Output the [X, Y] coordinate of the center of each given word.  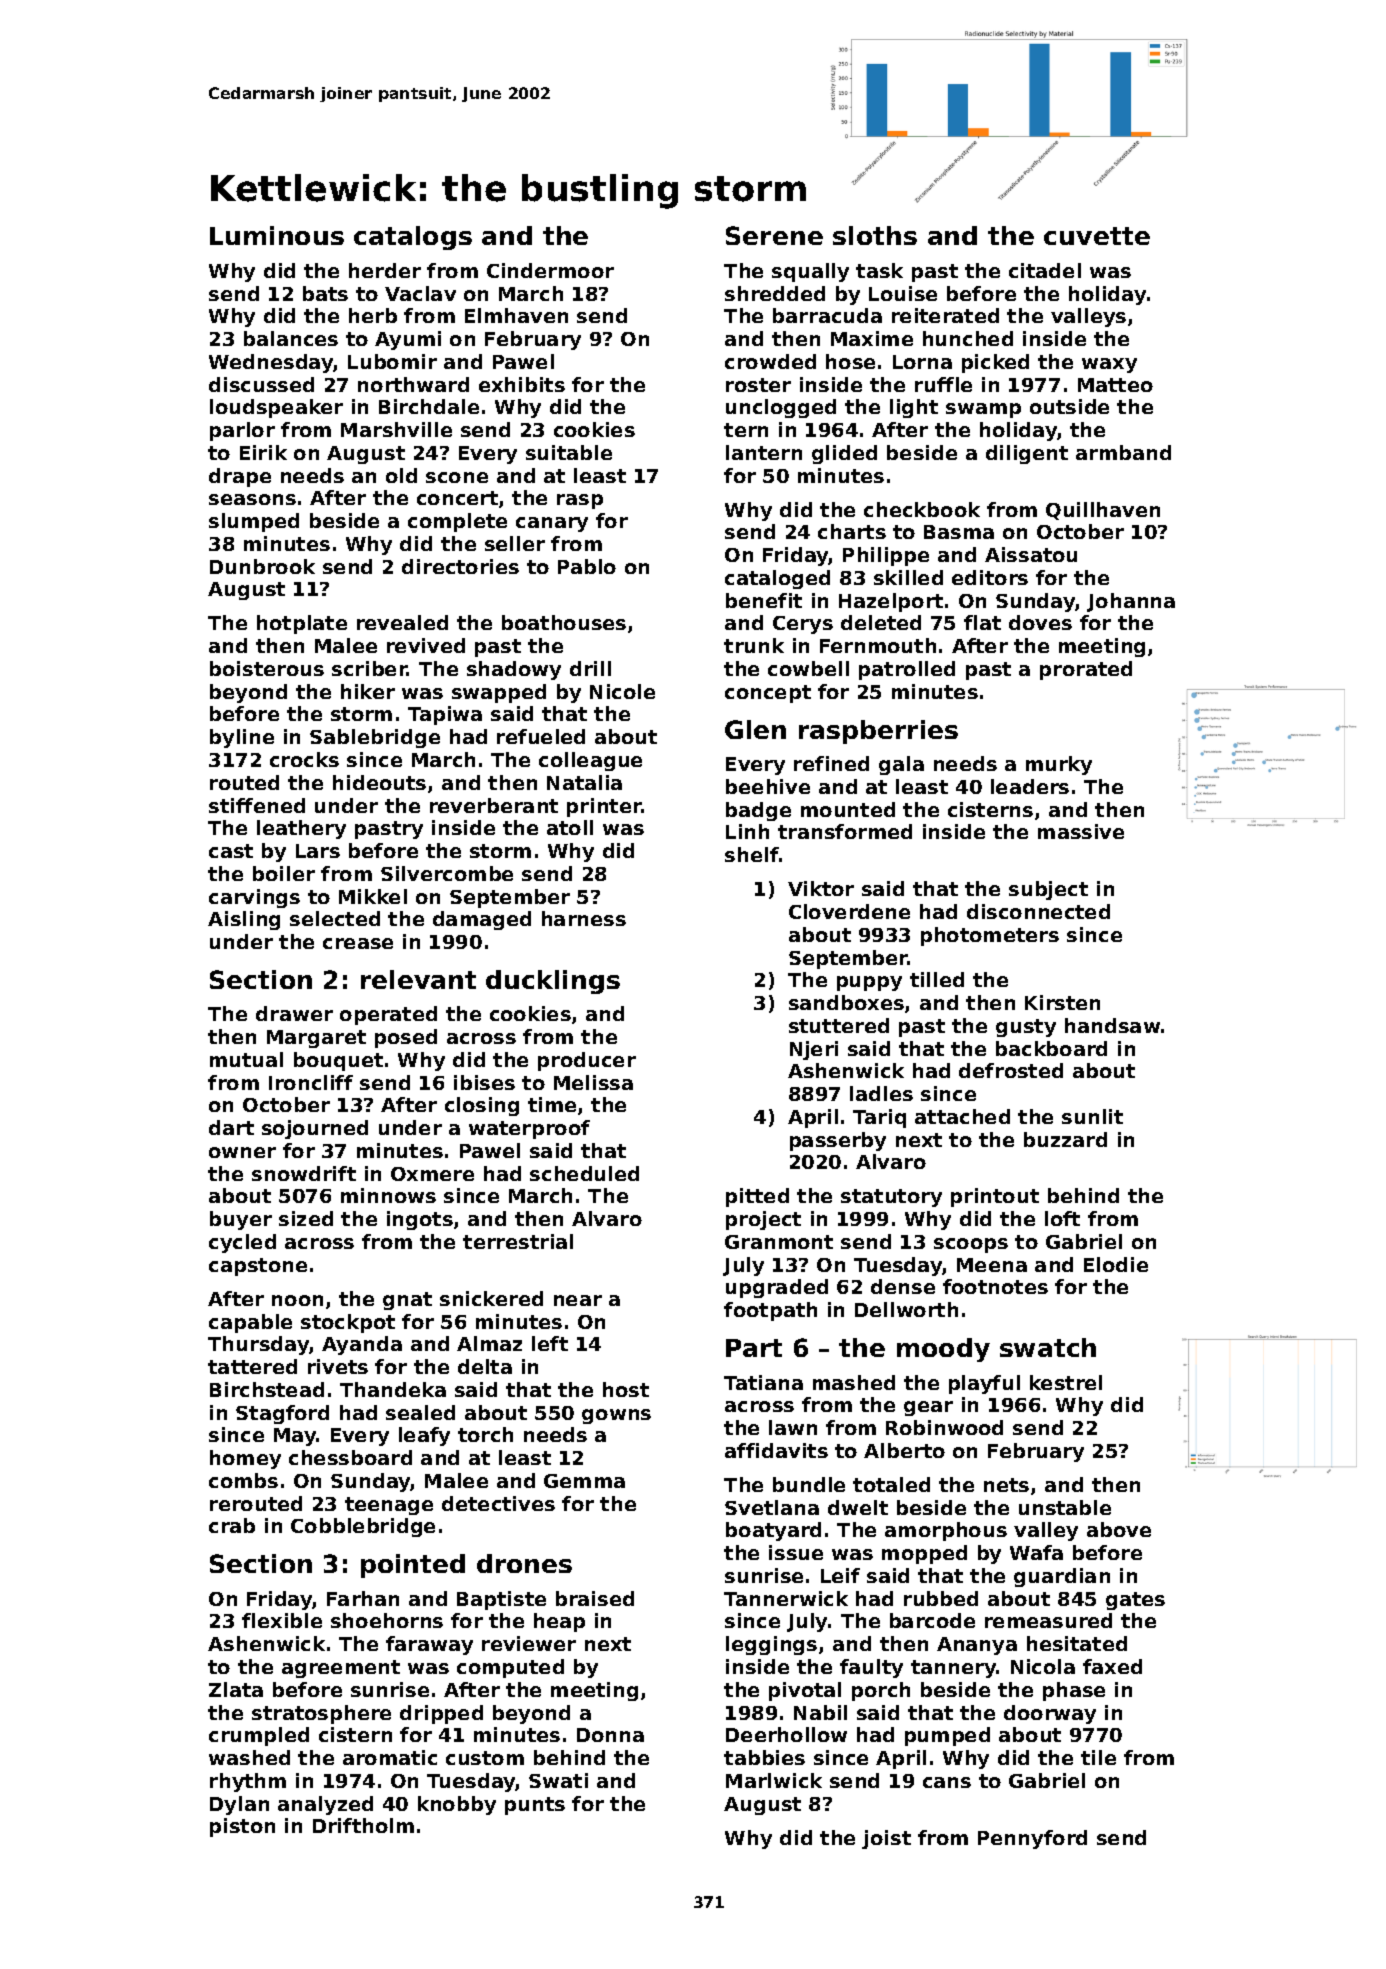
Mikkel [373, 896]
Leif [840, 1575]
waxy [1109, 365]
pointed [413, 1566]
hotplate [302, 624]
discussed [261, 384]
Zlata [236, 1689]
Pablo [587, 566]
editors [990, 577]
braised [595, 1598]
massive [1081, 831]
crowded [770, 361]
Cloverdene [849, 911]
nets [1006, 1485]
